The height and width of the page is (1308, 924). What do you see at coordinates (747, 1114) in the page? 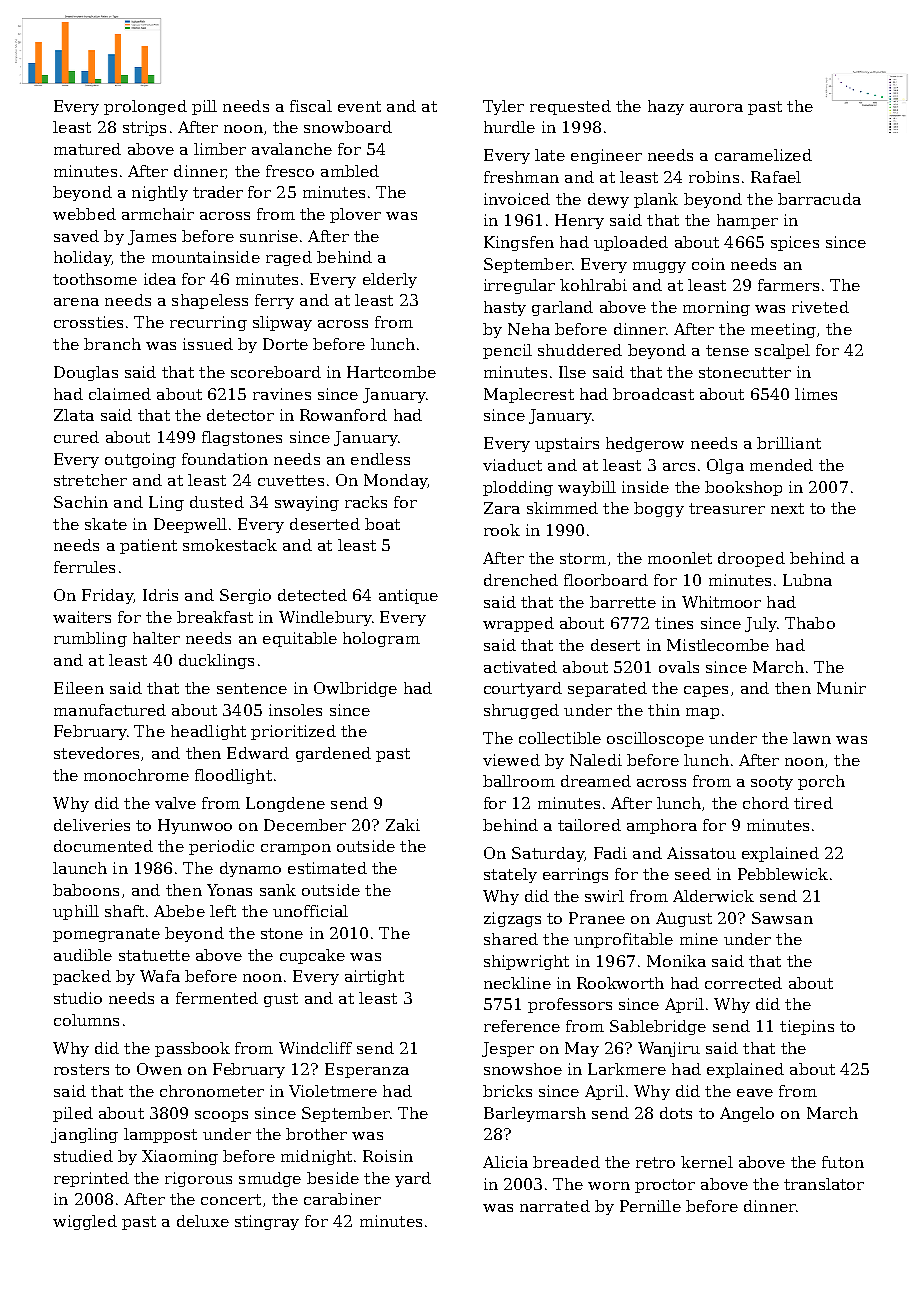
I see `Angelo` at bounding box center [747, 1114].
